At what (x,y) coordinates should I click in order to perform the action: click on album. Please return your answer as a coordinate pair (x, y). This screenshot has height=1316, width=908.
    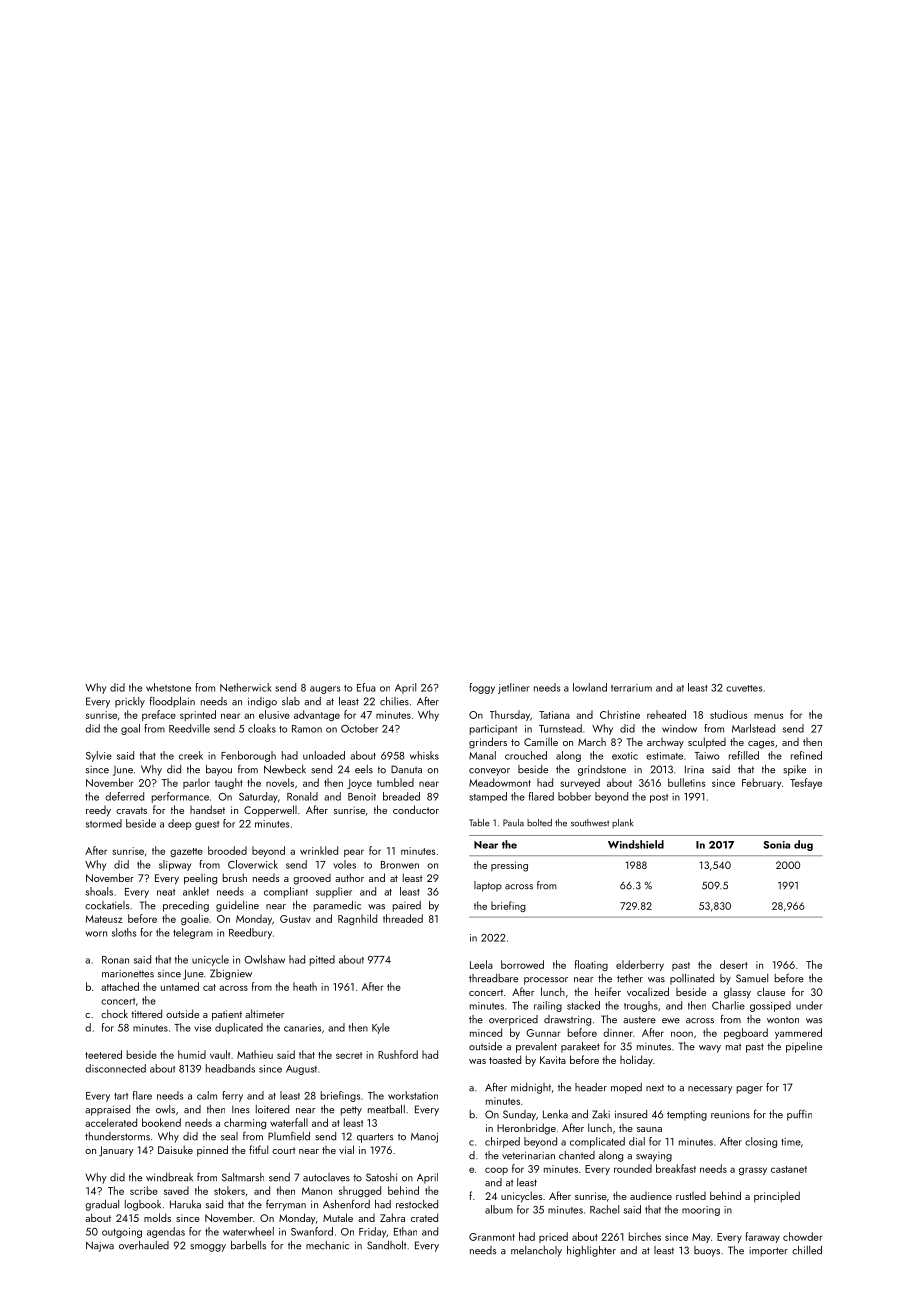
    Looking at the image, I should click on (499, 1209).
